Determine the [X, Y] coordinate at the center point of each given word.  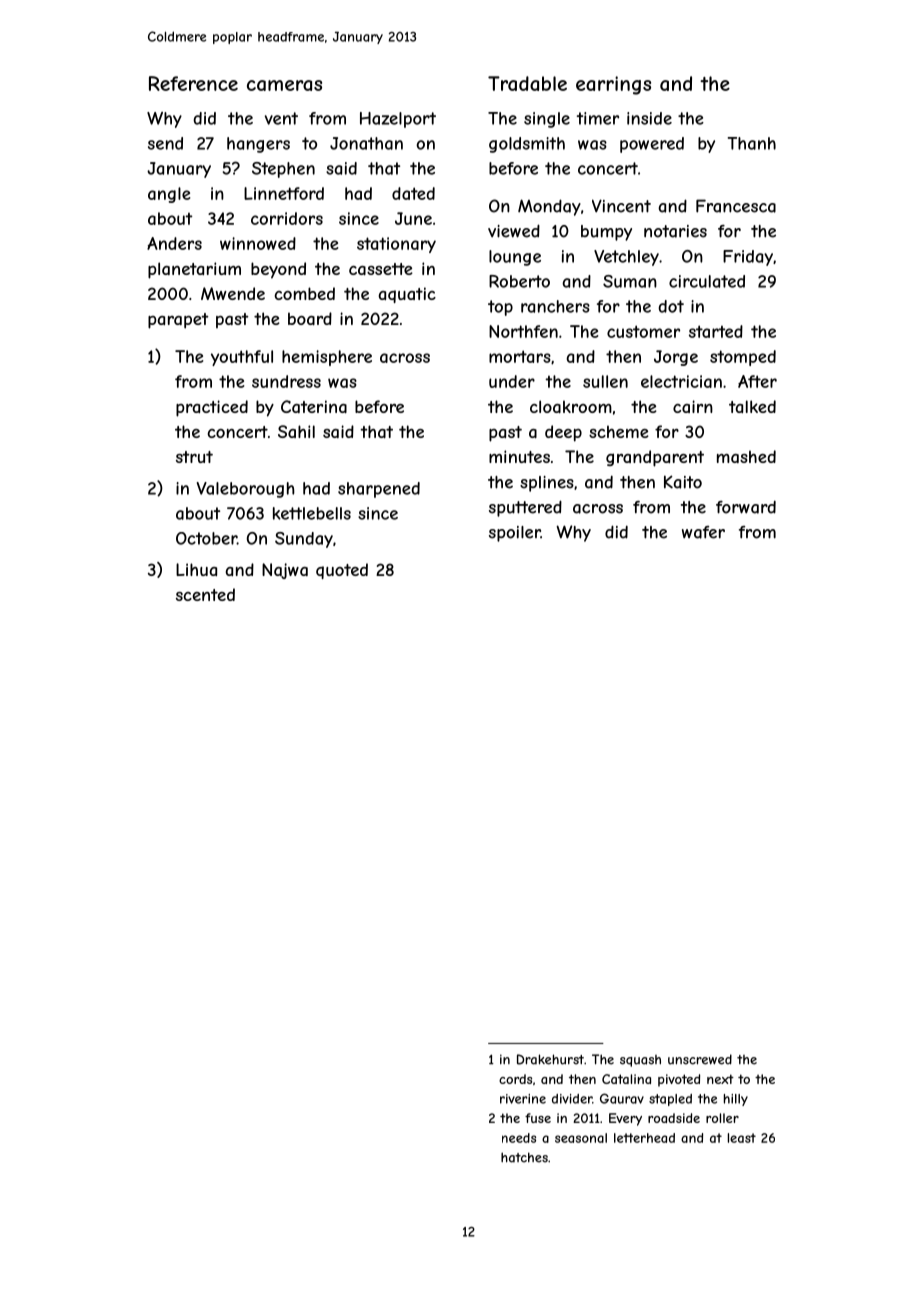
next [720, 1079]
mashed [746, 456]
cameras [284, 85]
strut [194, 457]
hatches [524, 1157]
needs [519, 1138]
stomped [743, 358]
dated [413, 193]
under [512, 381]
